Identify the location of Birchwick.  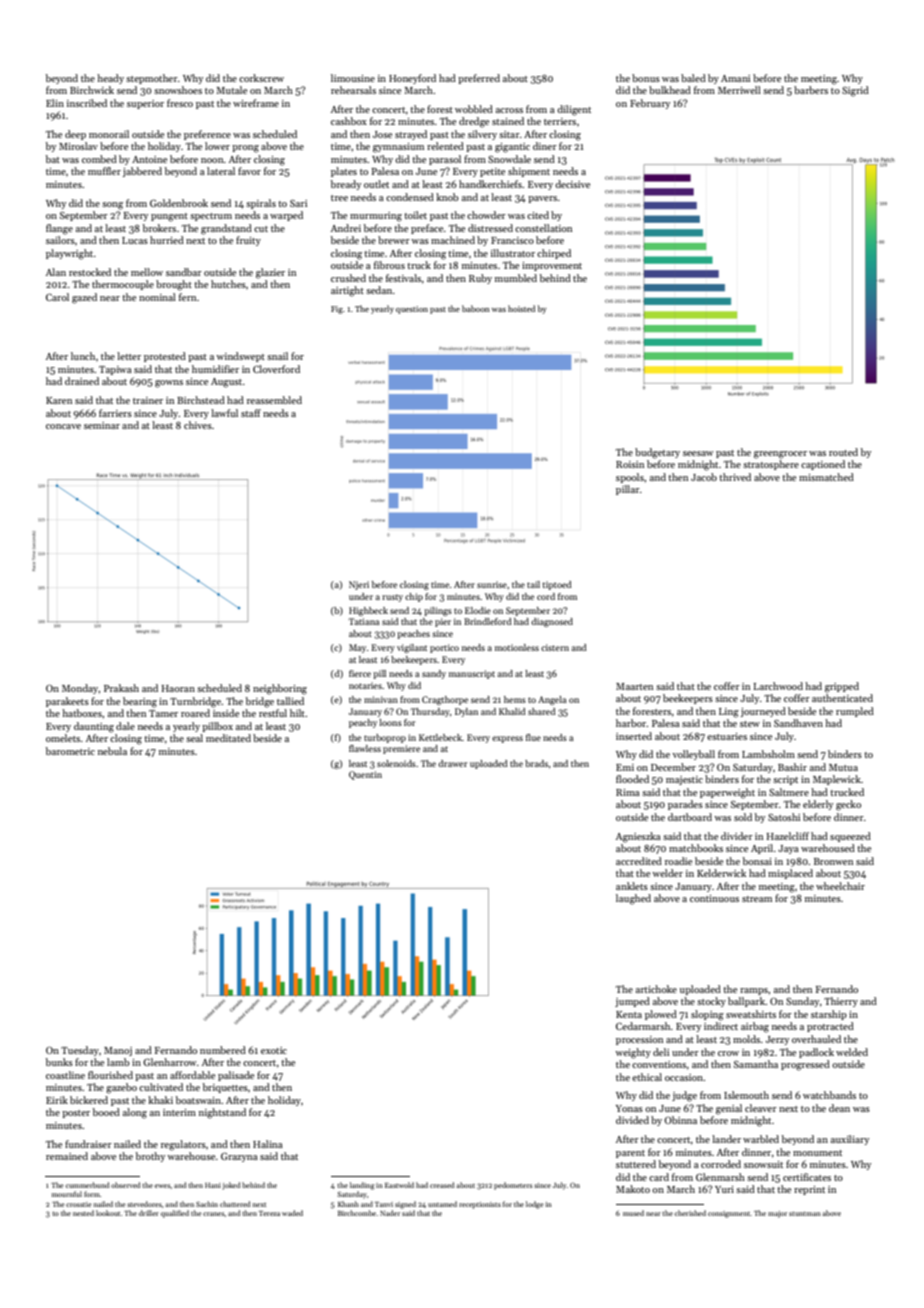
(92, 90).
